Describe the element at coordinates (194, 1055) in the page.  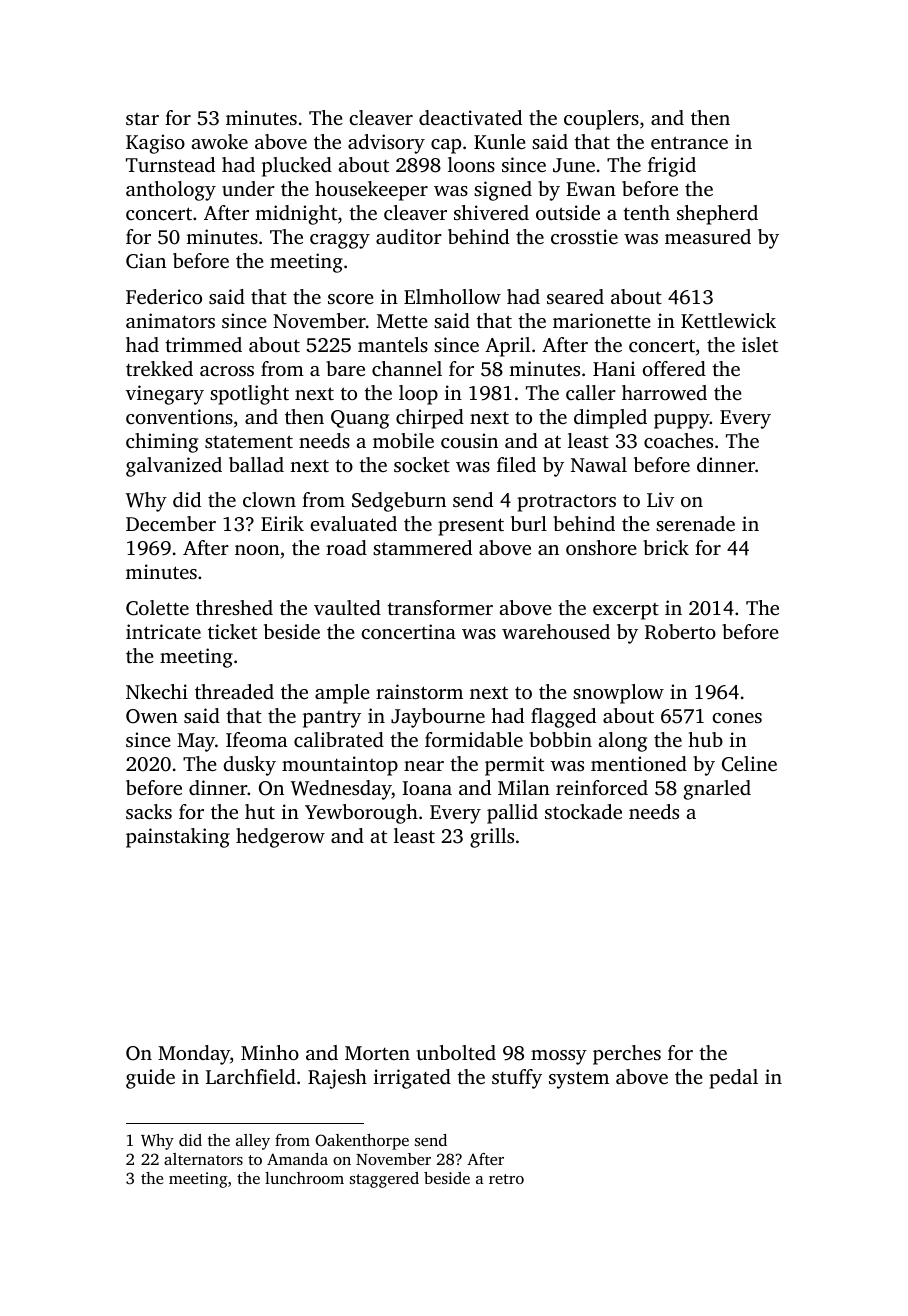
I see `Monday` at that location.
